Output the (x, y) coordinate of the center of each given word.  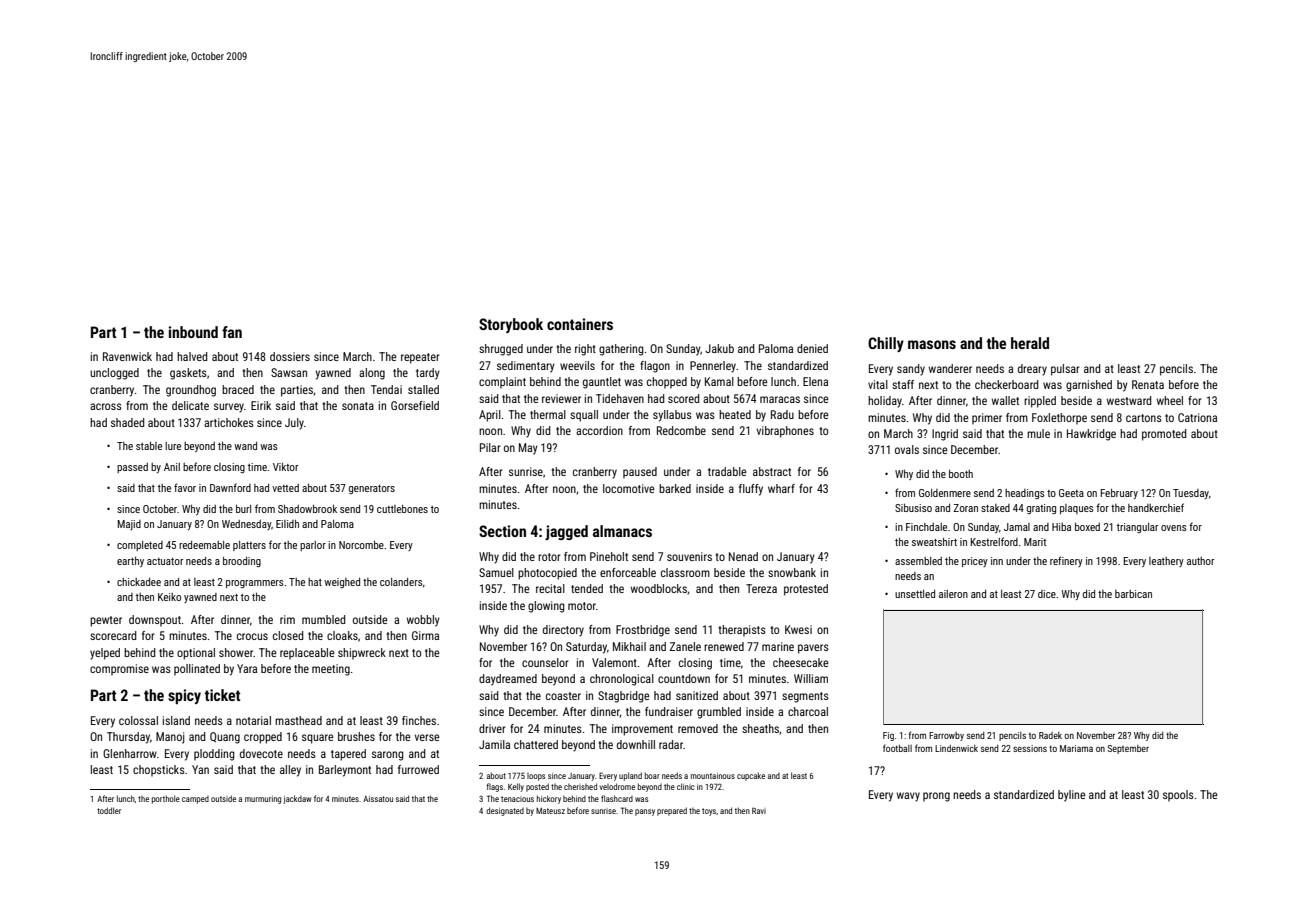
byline (1072, 796)
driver (492, 728)
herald (1030, 343)
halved (192, 356)
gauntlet (602, 383)
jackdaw (297, 799)
